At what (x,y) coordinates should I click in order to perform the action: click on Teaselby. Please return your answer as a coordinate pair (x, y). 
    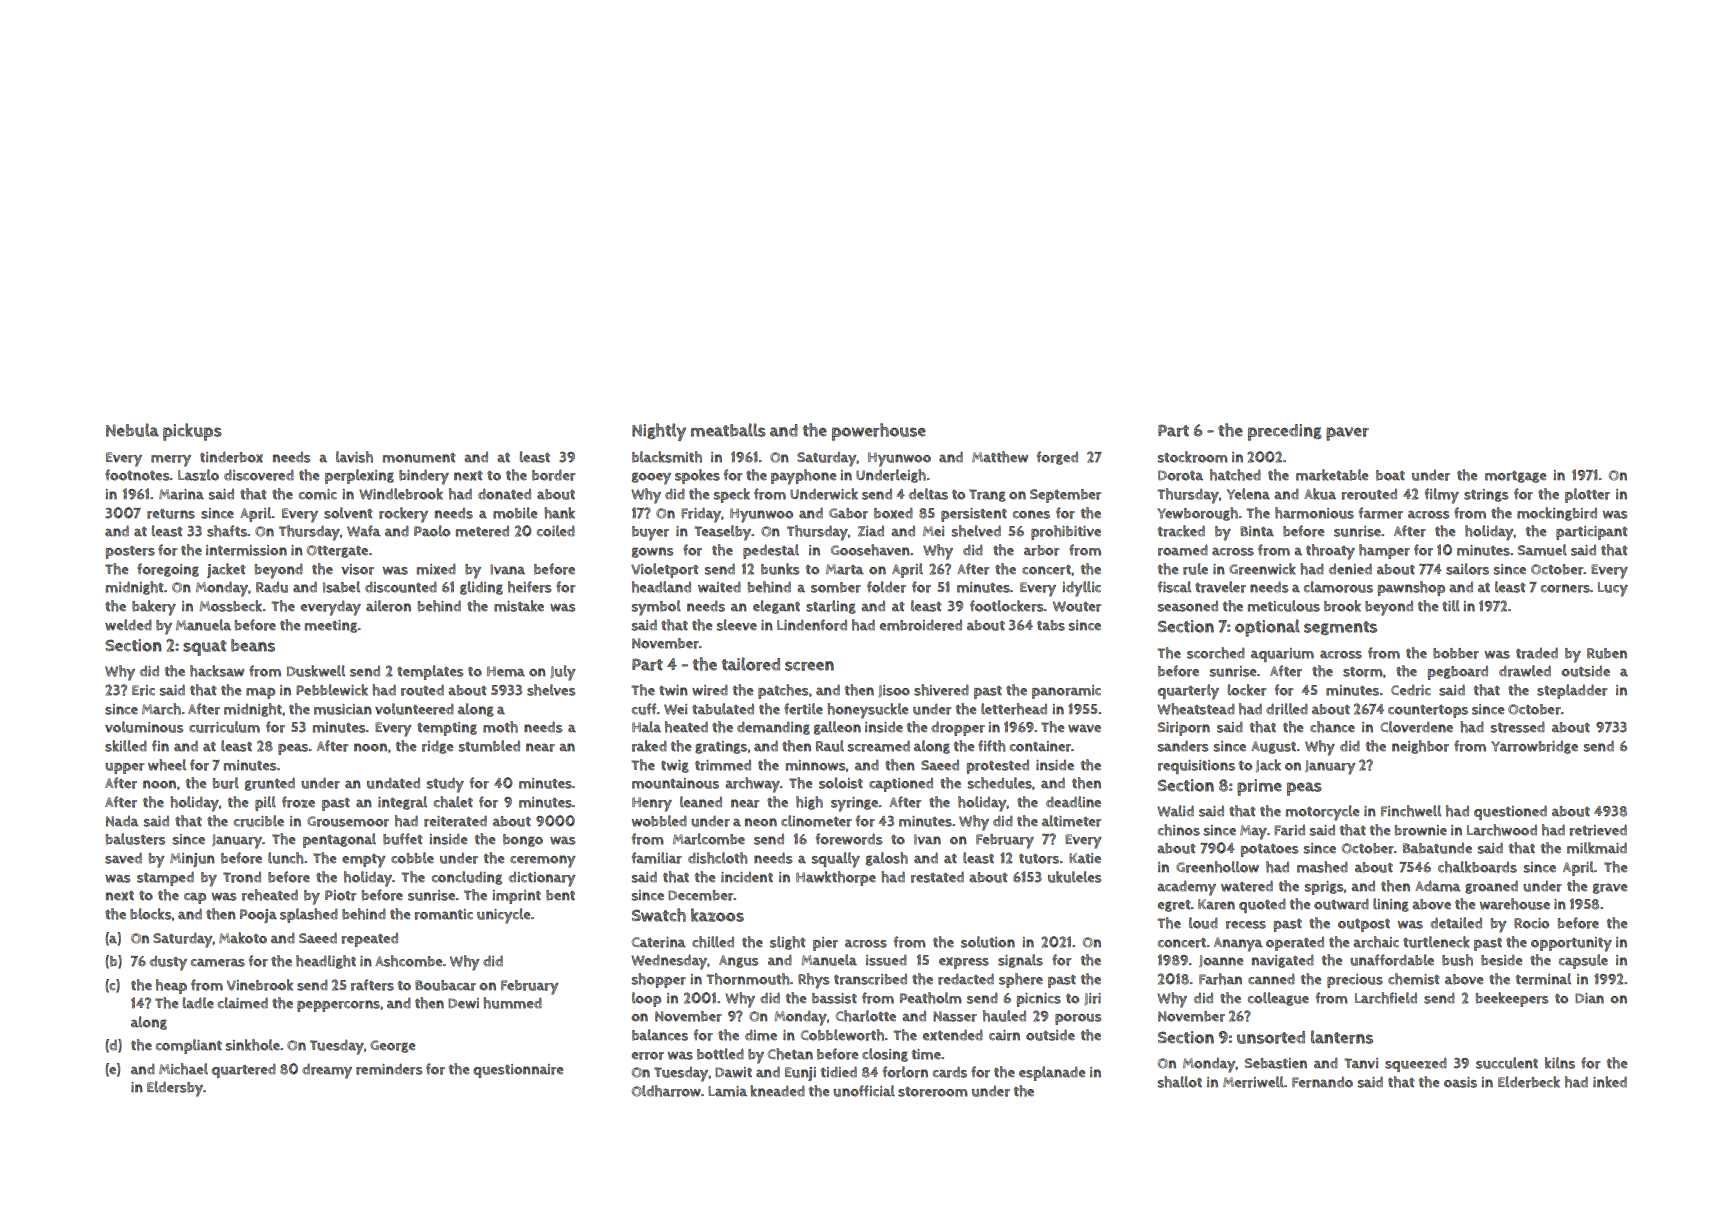
    Looking at the image, I should click on (723, 533).
